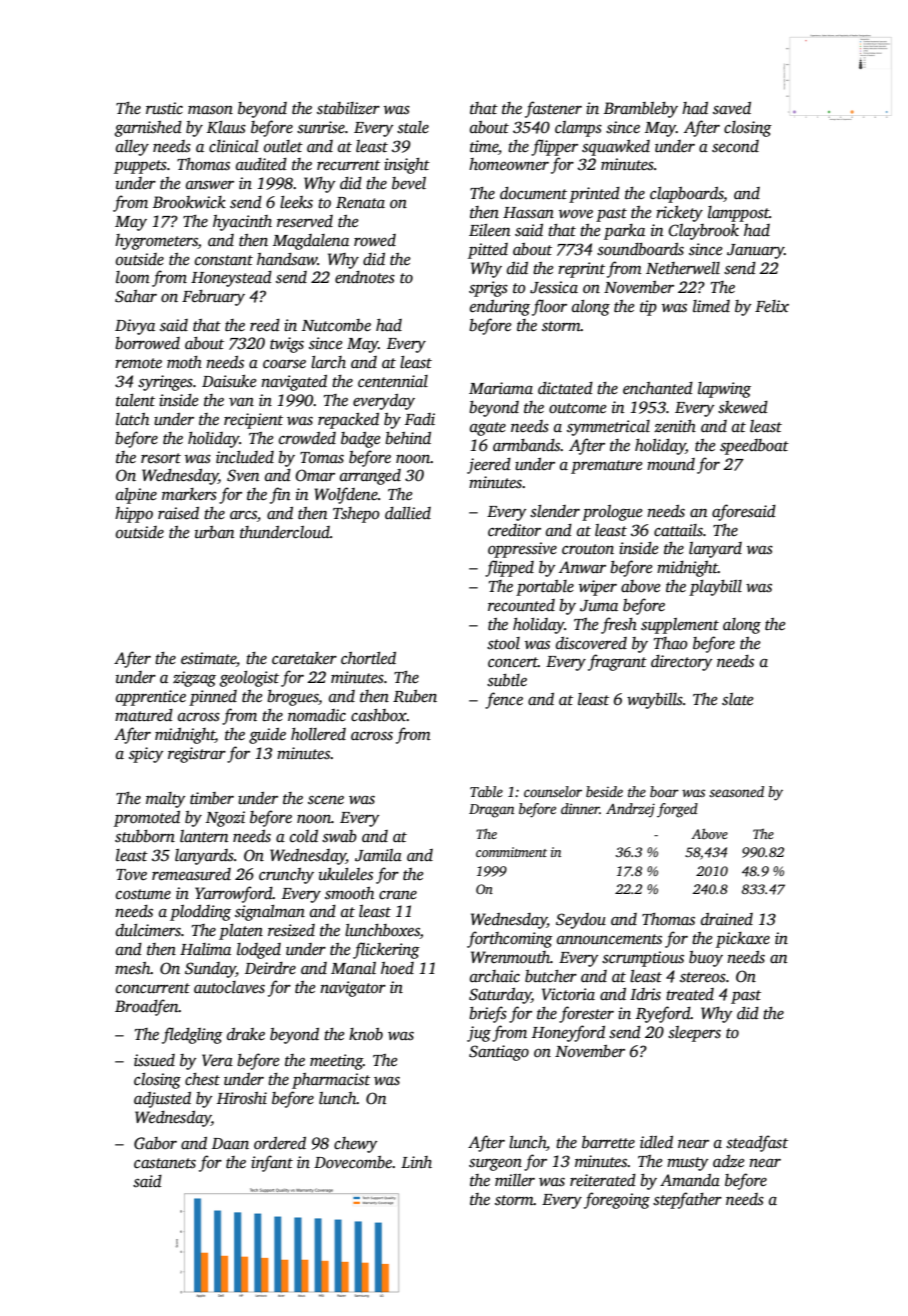  I want to click on Felix, so click(772, 306).
